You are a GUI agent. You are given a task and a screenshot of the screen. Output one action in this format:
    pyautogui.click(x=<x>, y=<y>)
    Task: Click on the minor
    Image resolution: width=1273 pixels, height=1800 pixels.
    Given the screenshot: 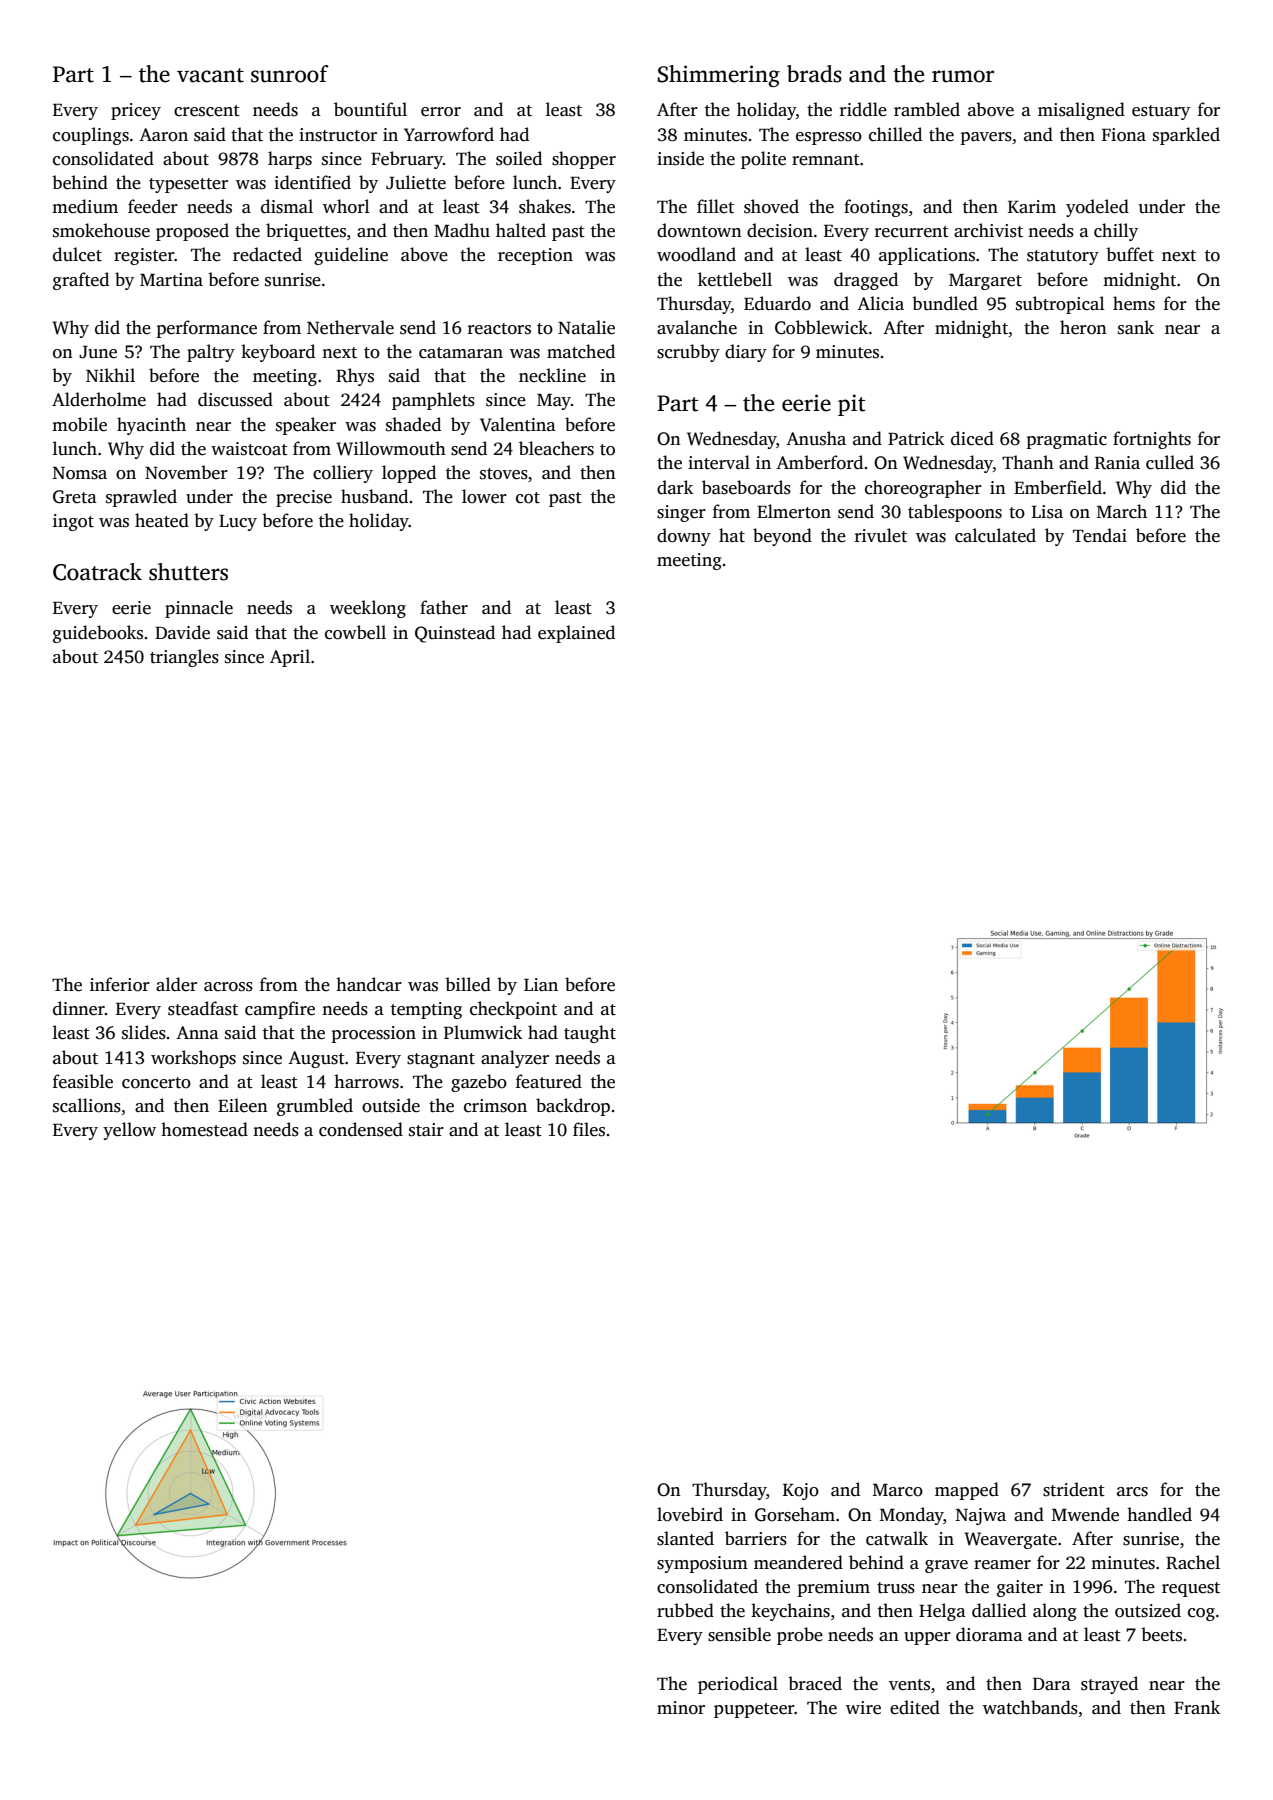 What is the action you would take?
    pyautogui.click(x=681, y=1708)
